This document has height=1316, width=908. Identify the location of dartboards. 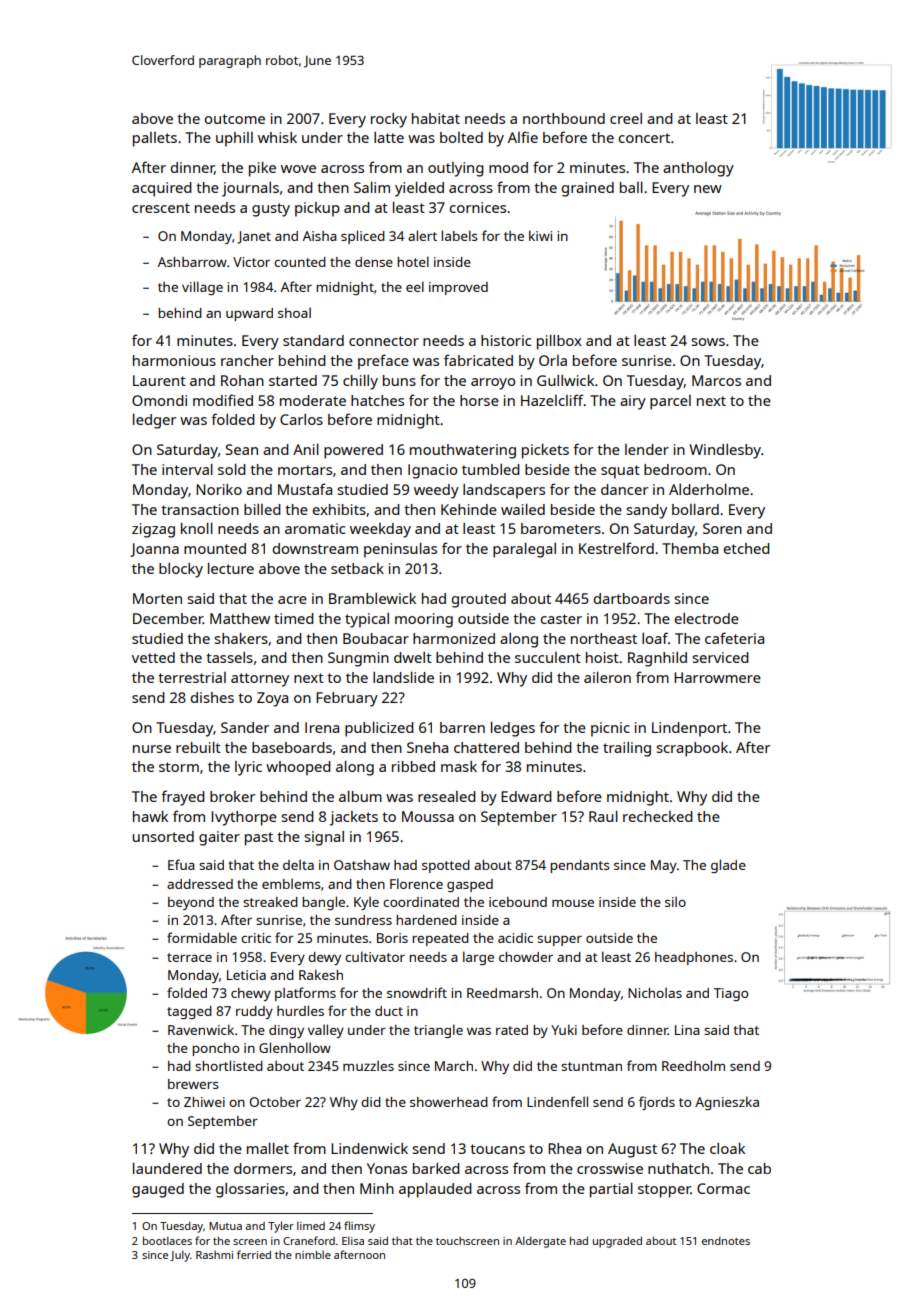
(631, 598).
